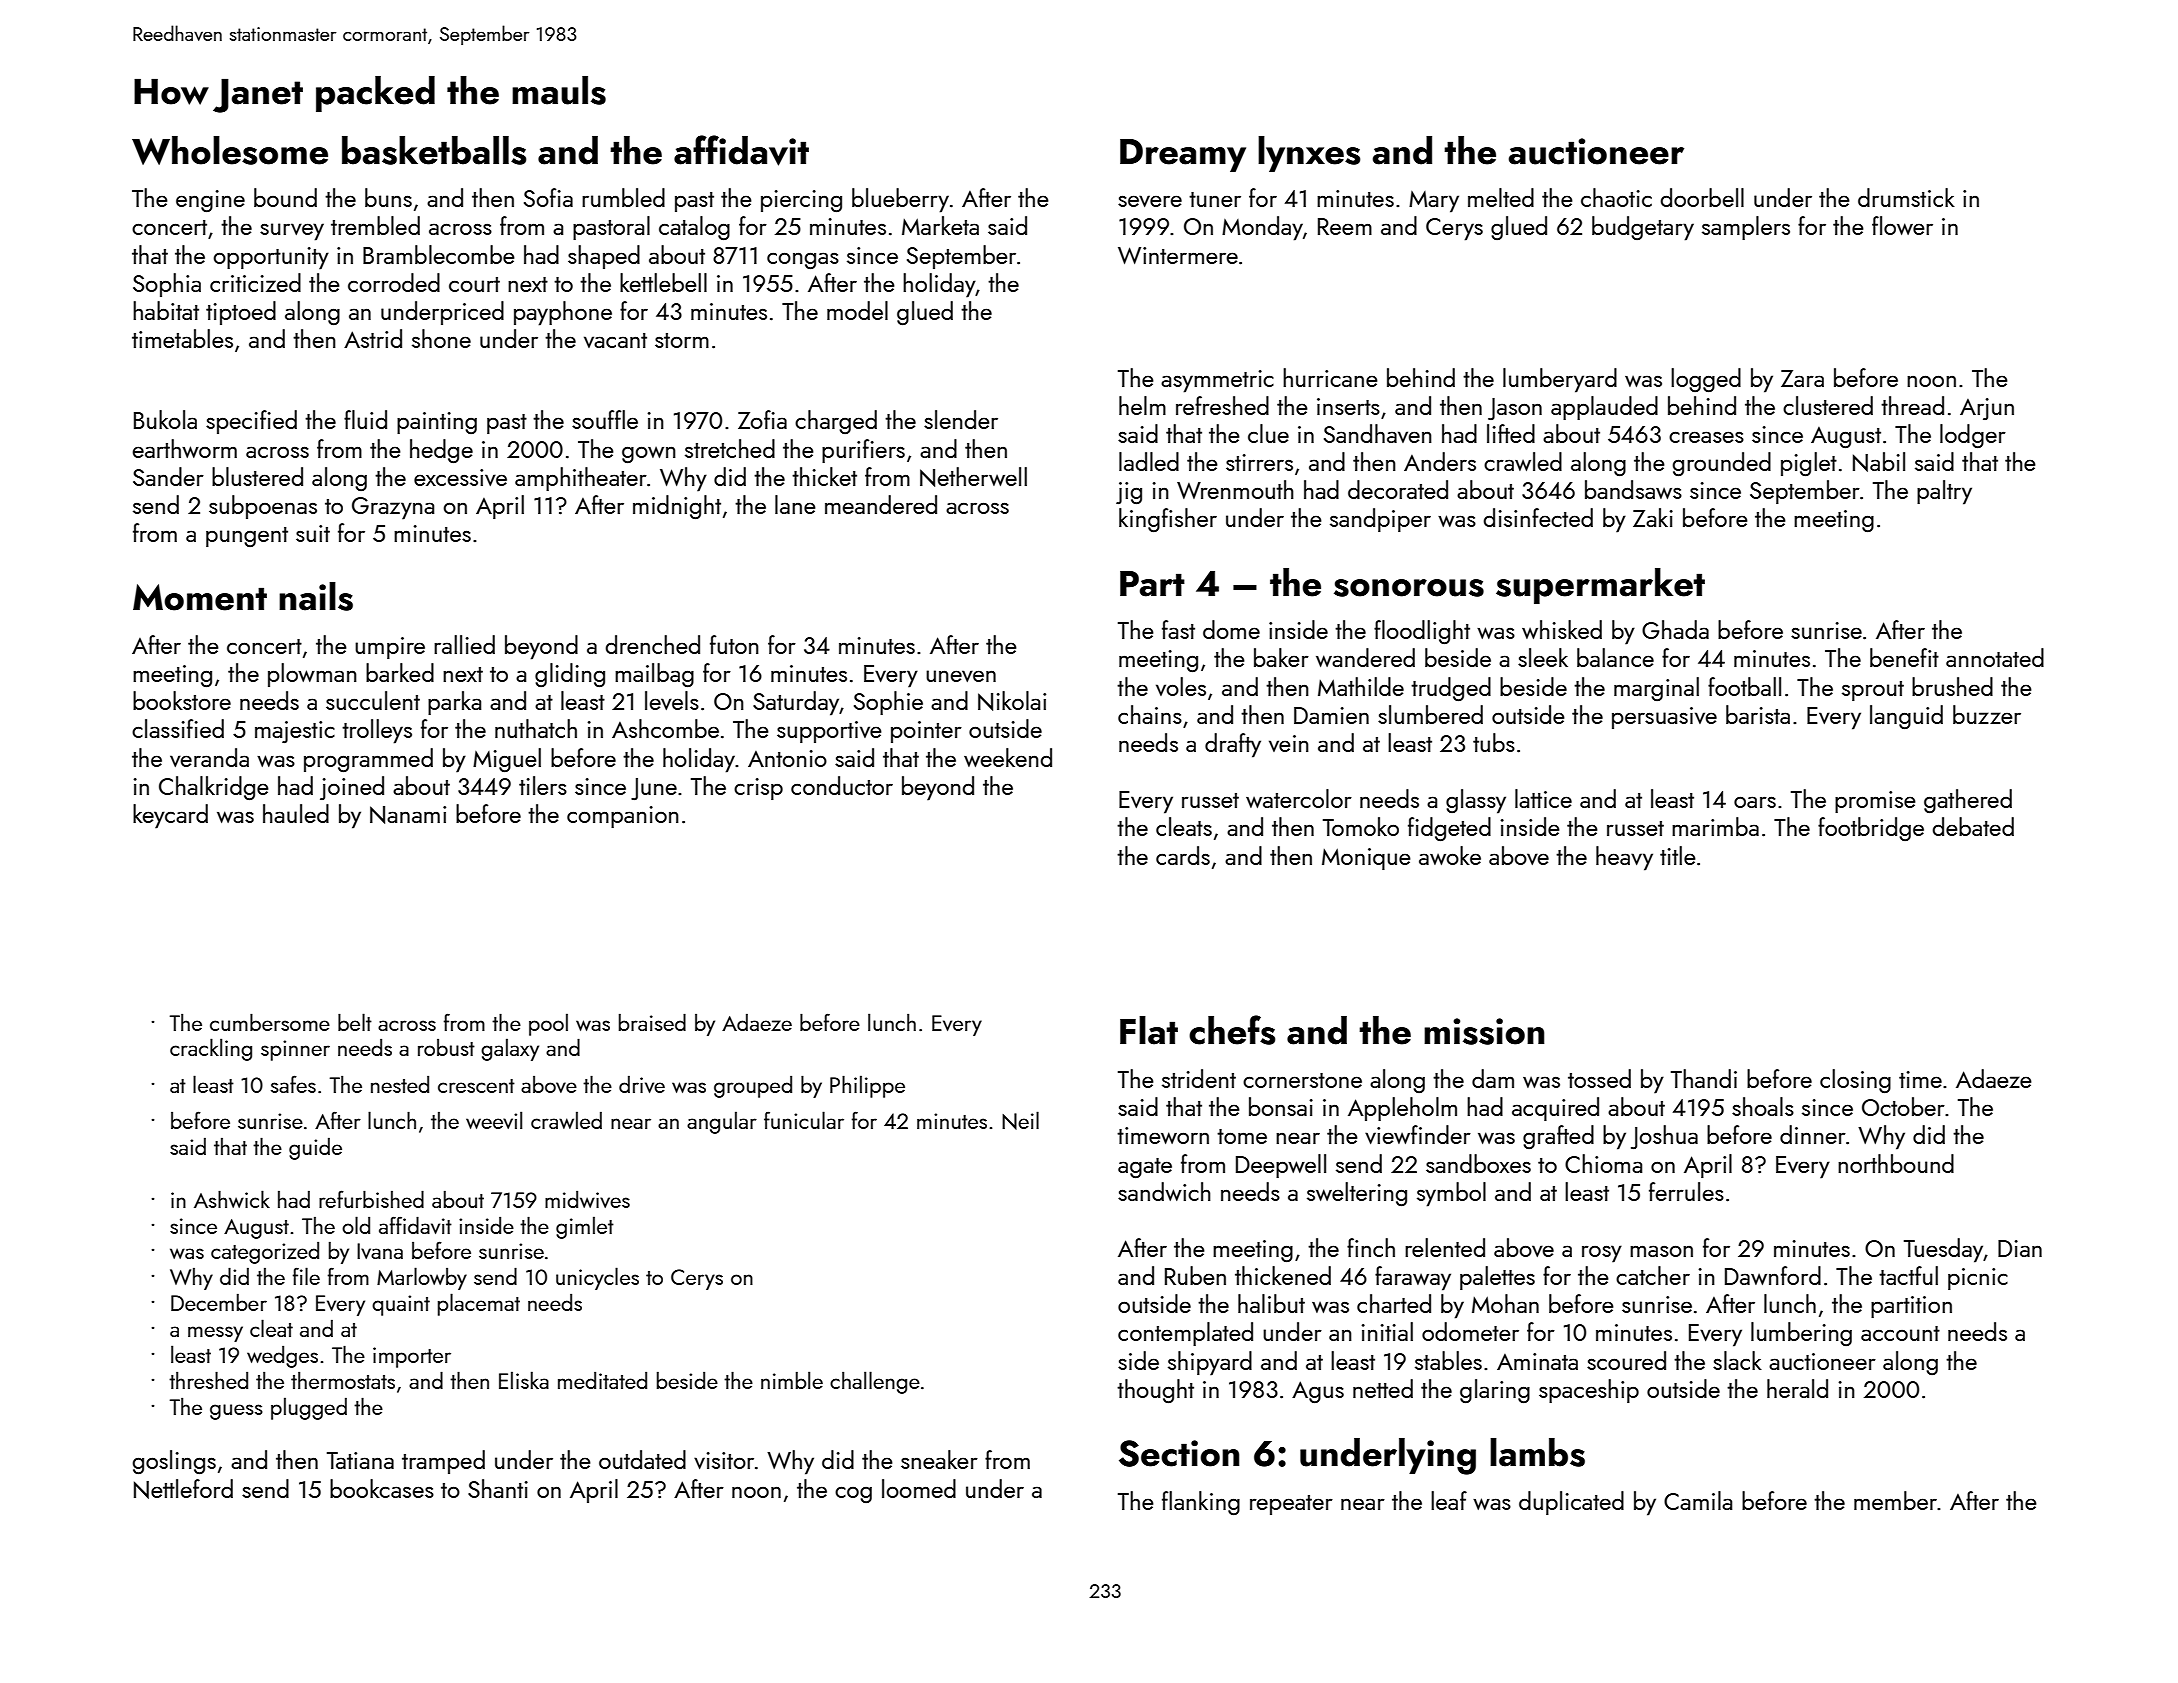 Image resolution: width=2178 pixels, height=1683 pixels. What do you see at coordinates (170, 816) in the document?
I see `keycard` at bounding box center [170, 816].
